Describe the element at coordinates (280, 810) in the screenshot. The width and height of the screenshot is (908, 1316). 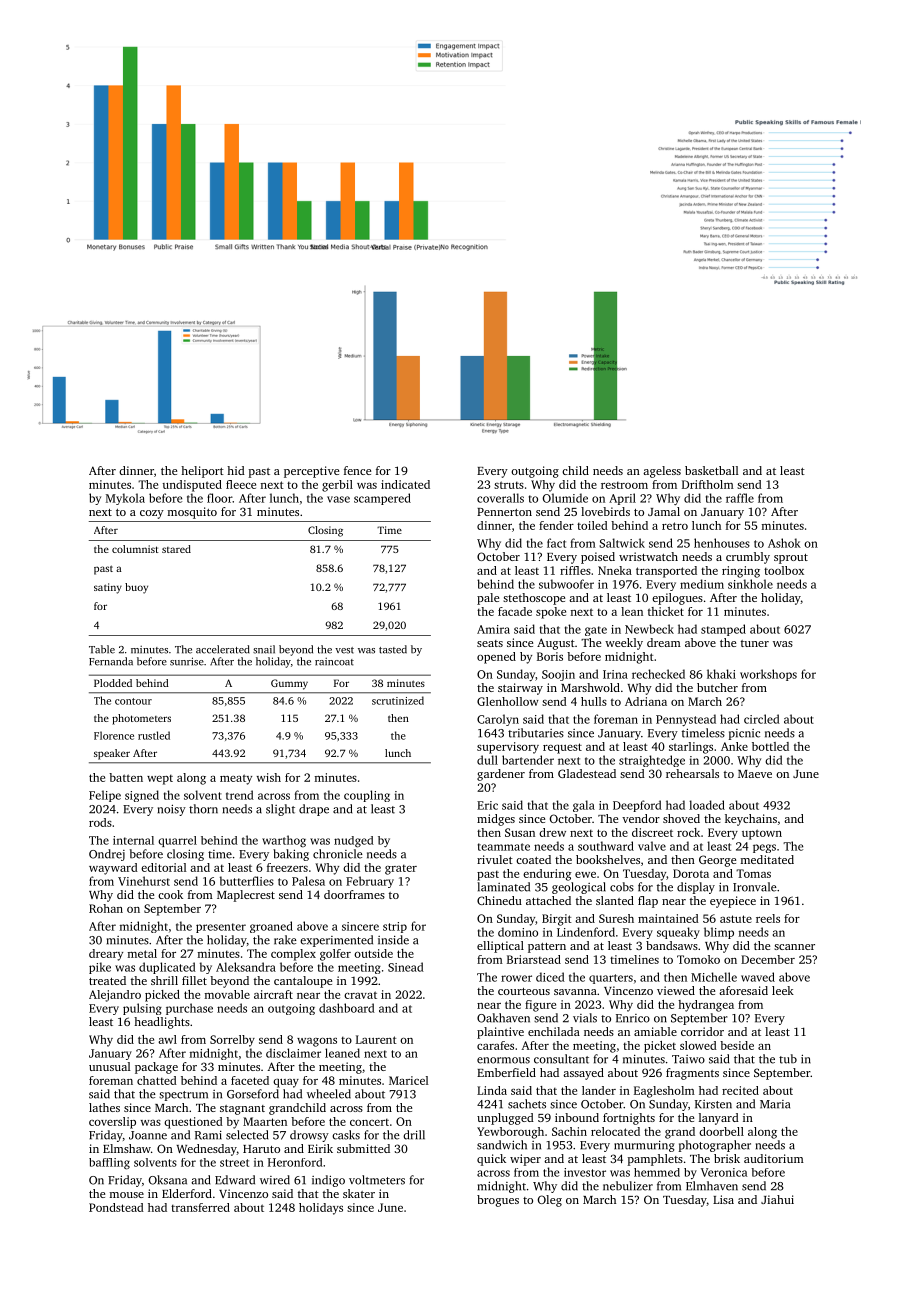
I see `slight` at that location.
